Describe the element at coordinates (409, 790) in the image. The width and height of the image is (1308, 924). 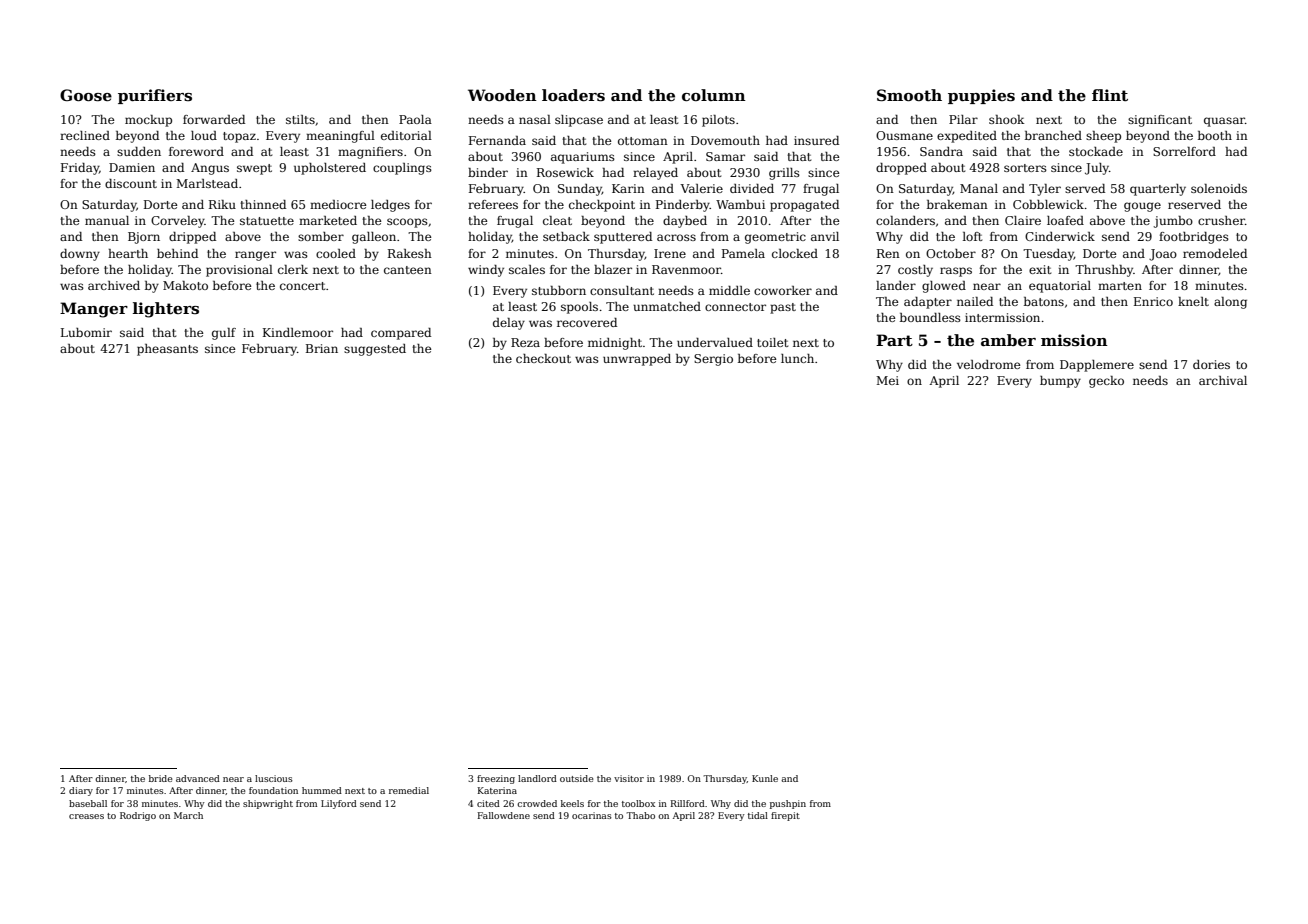
I see `remedial` at that location.
